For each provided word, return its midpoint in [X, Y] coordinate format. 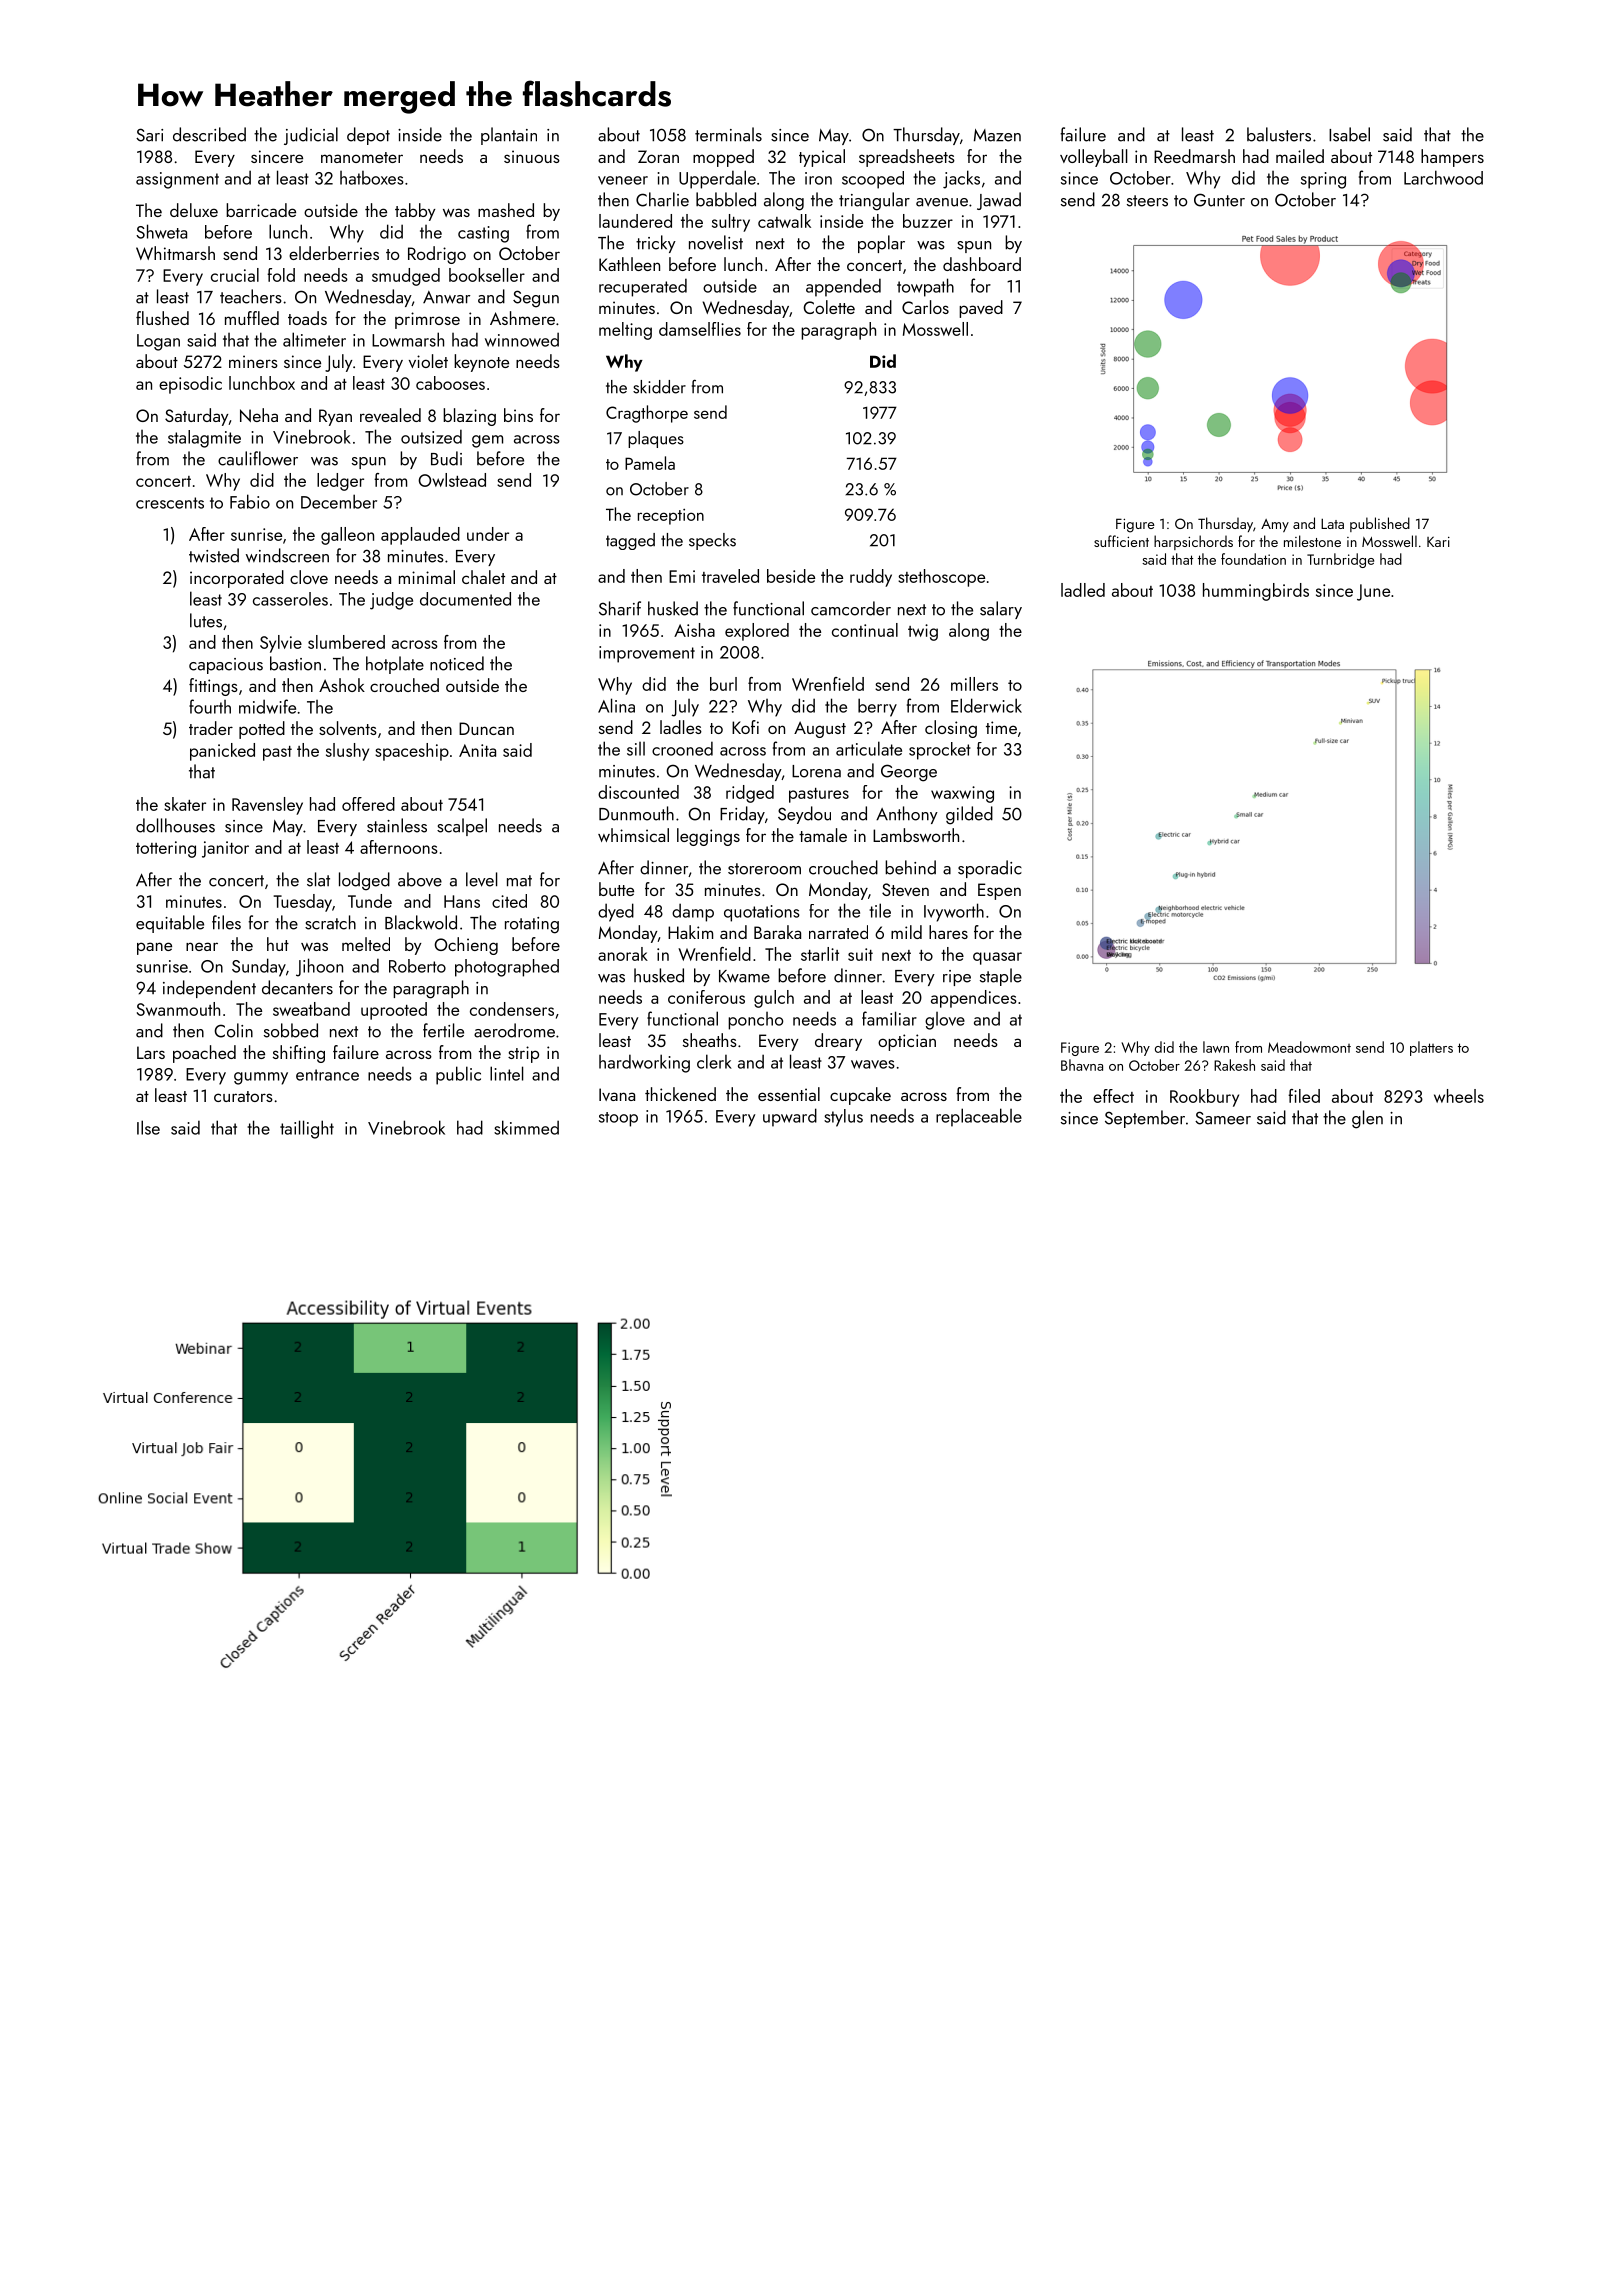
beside [791, 576]
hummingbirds [1256, 592]
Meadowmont [1309, 1047]
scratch [330, 922]
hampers [1452, 158]
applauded [420, 536]
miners [253, 361]
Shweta [161, 231]
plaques [656, 439]
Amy [1275, 525]
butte [616, 889]
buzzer [928, 221]
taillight [307, 1129]
